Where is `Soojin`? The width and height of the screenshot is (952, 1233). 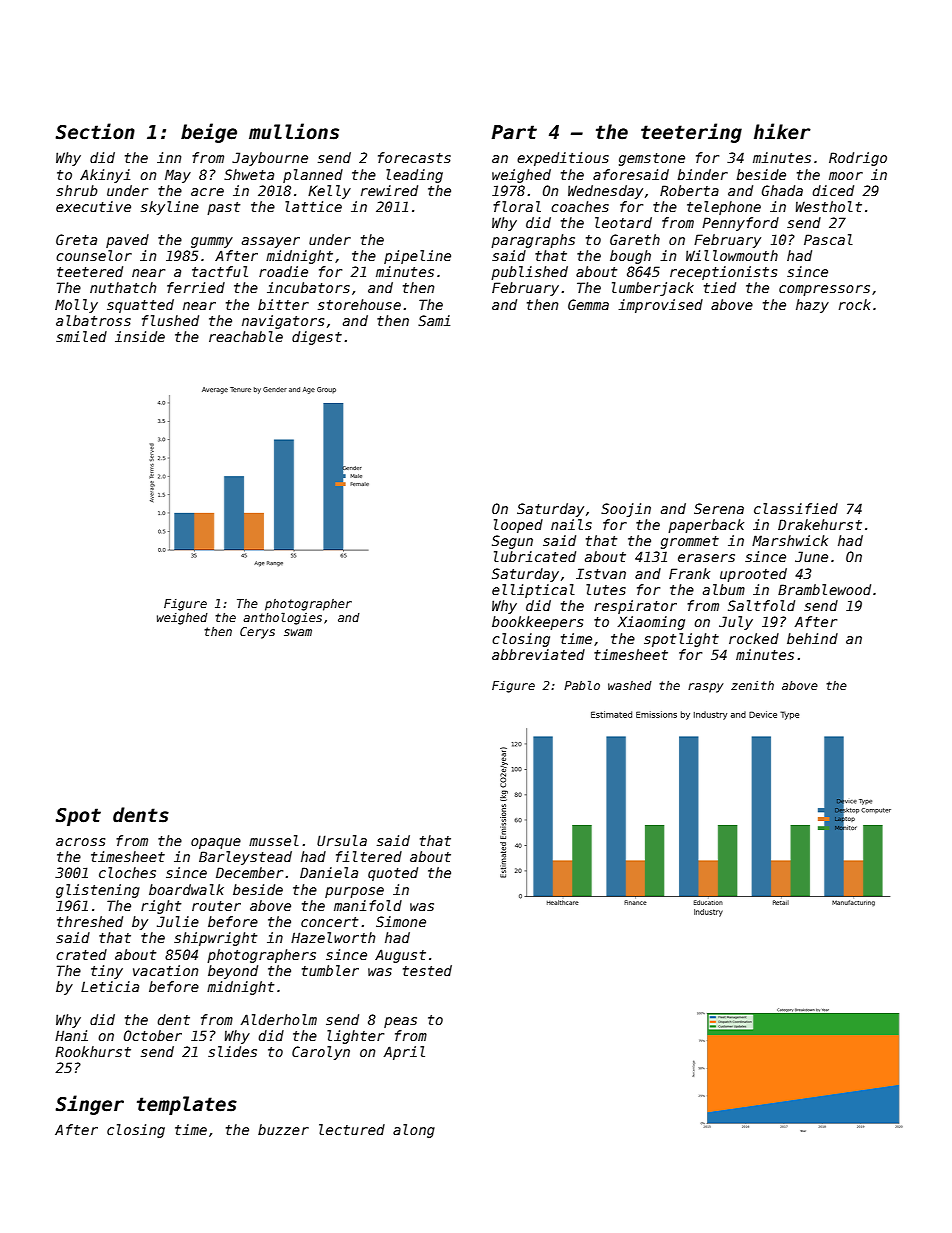 Soojin is located at coordinates (626, 510).
